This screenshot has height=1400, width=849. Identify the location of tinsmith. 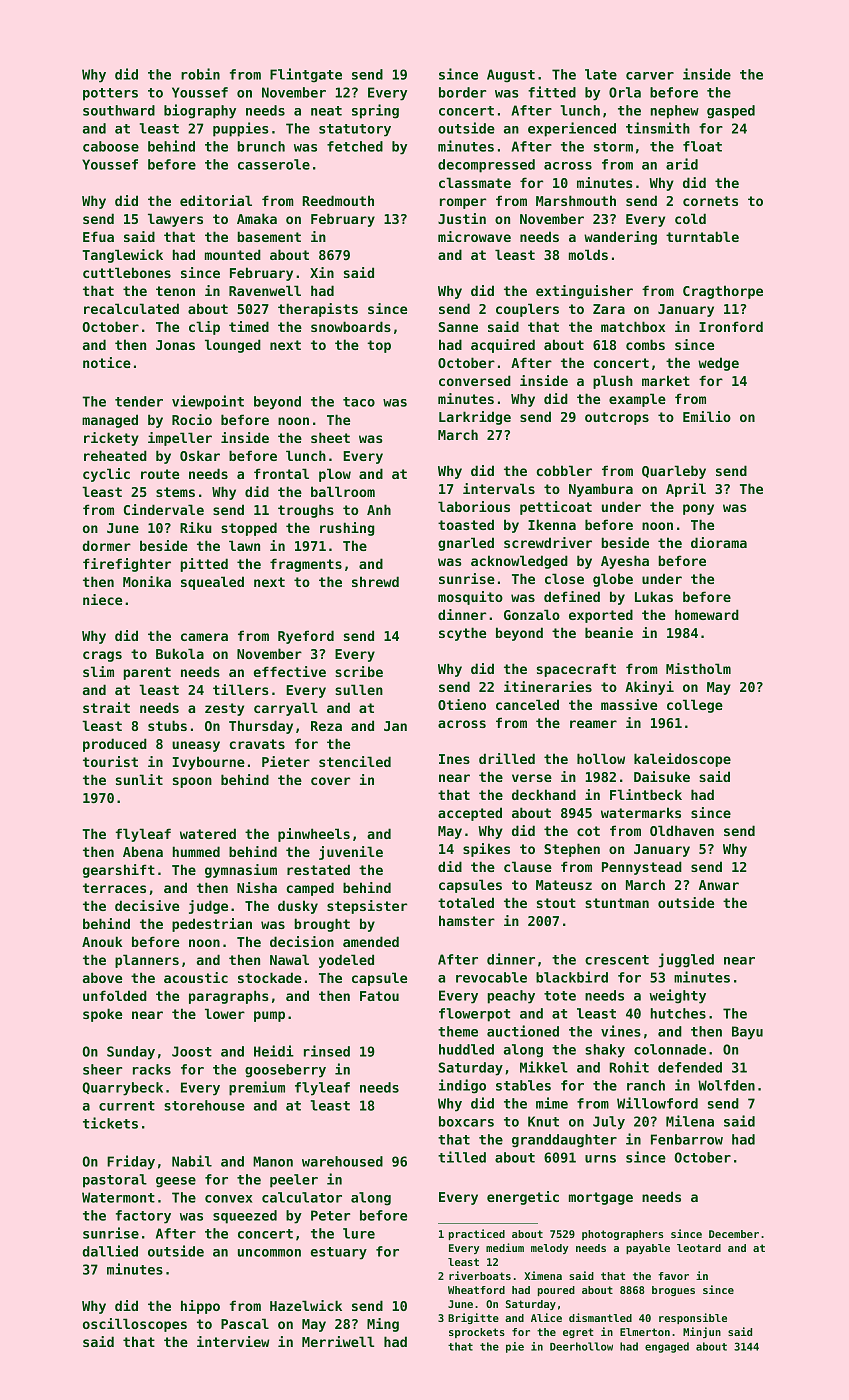
(658, 128).
